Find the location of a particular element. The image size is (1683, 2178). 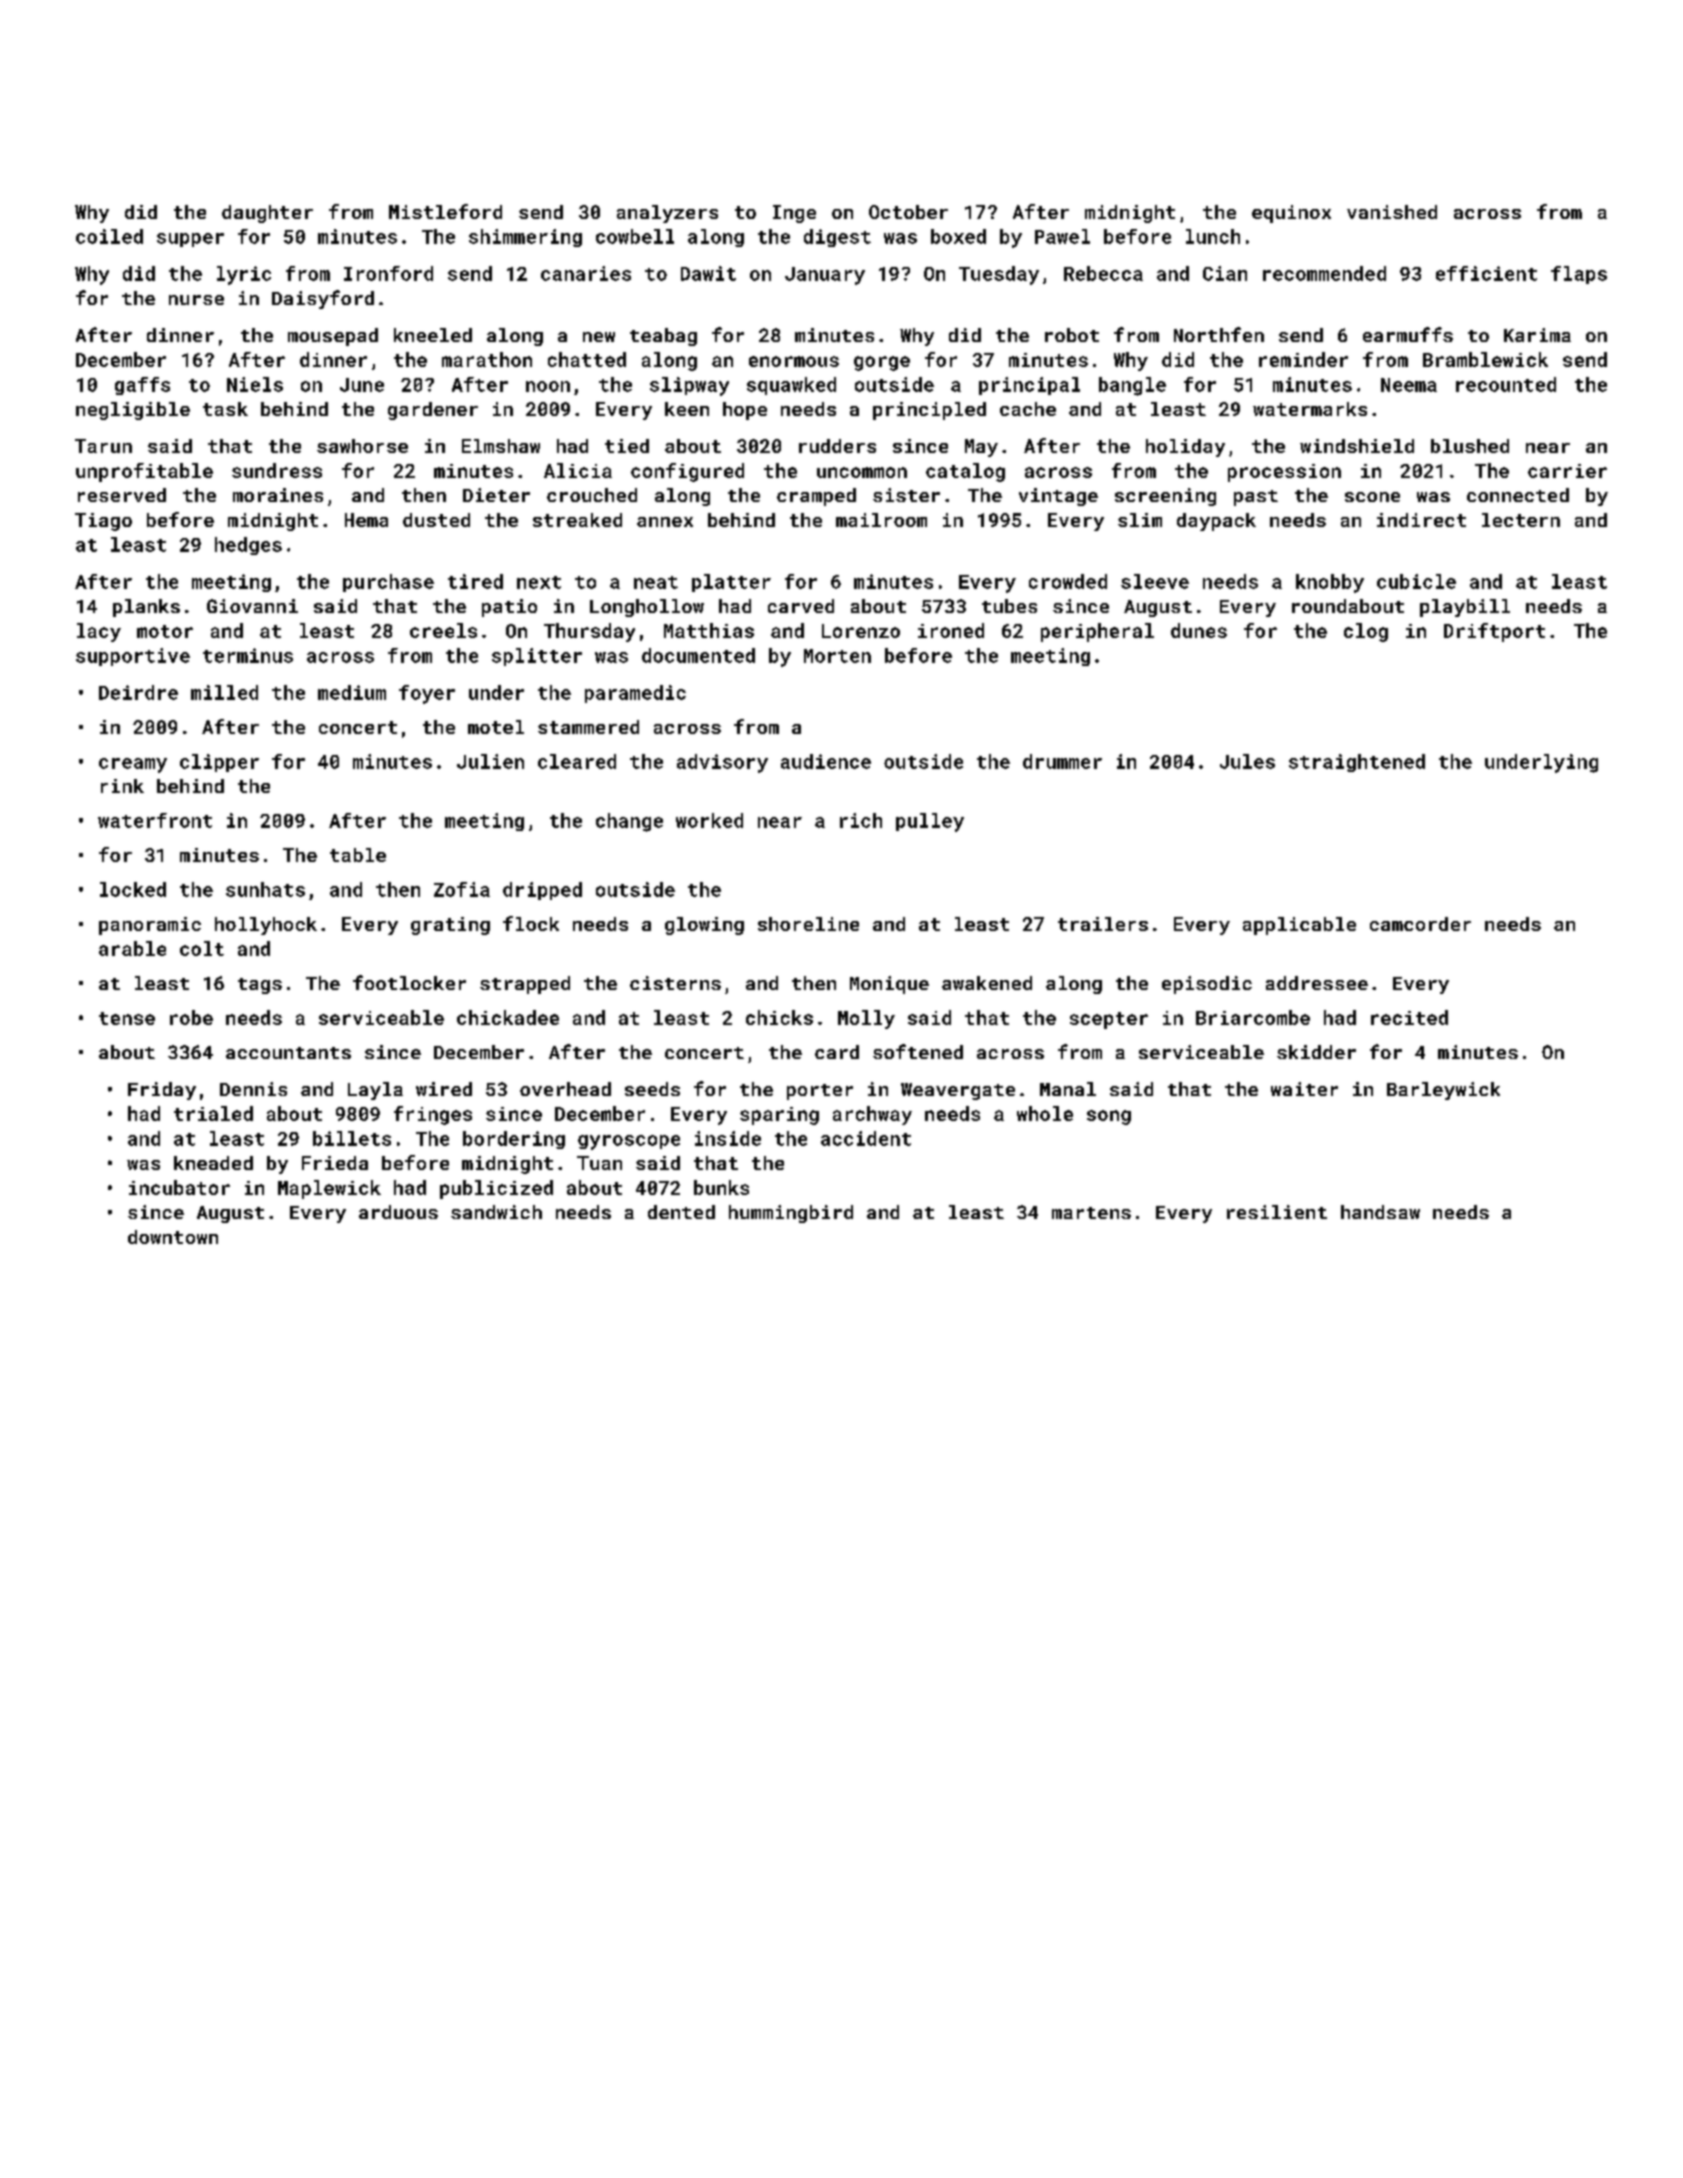

bordering is located at coordinates (514, 1140).
